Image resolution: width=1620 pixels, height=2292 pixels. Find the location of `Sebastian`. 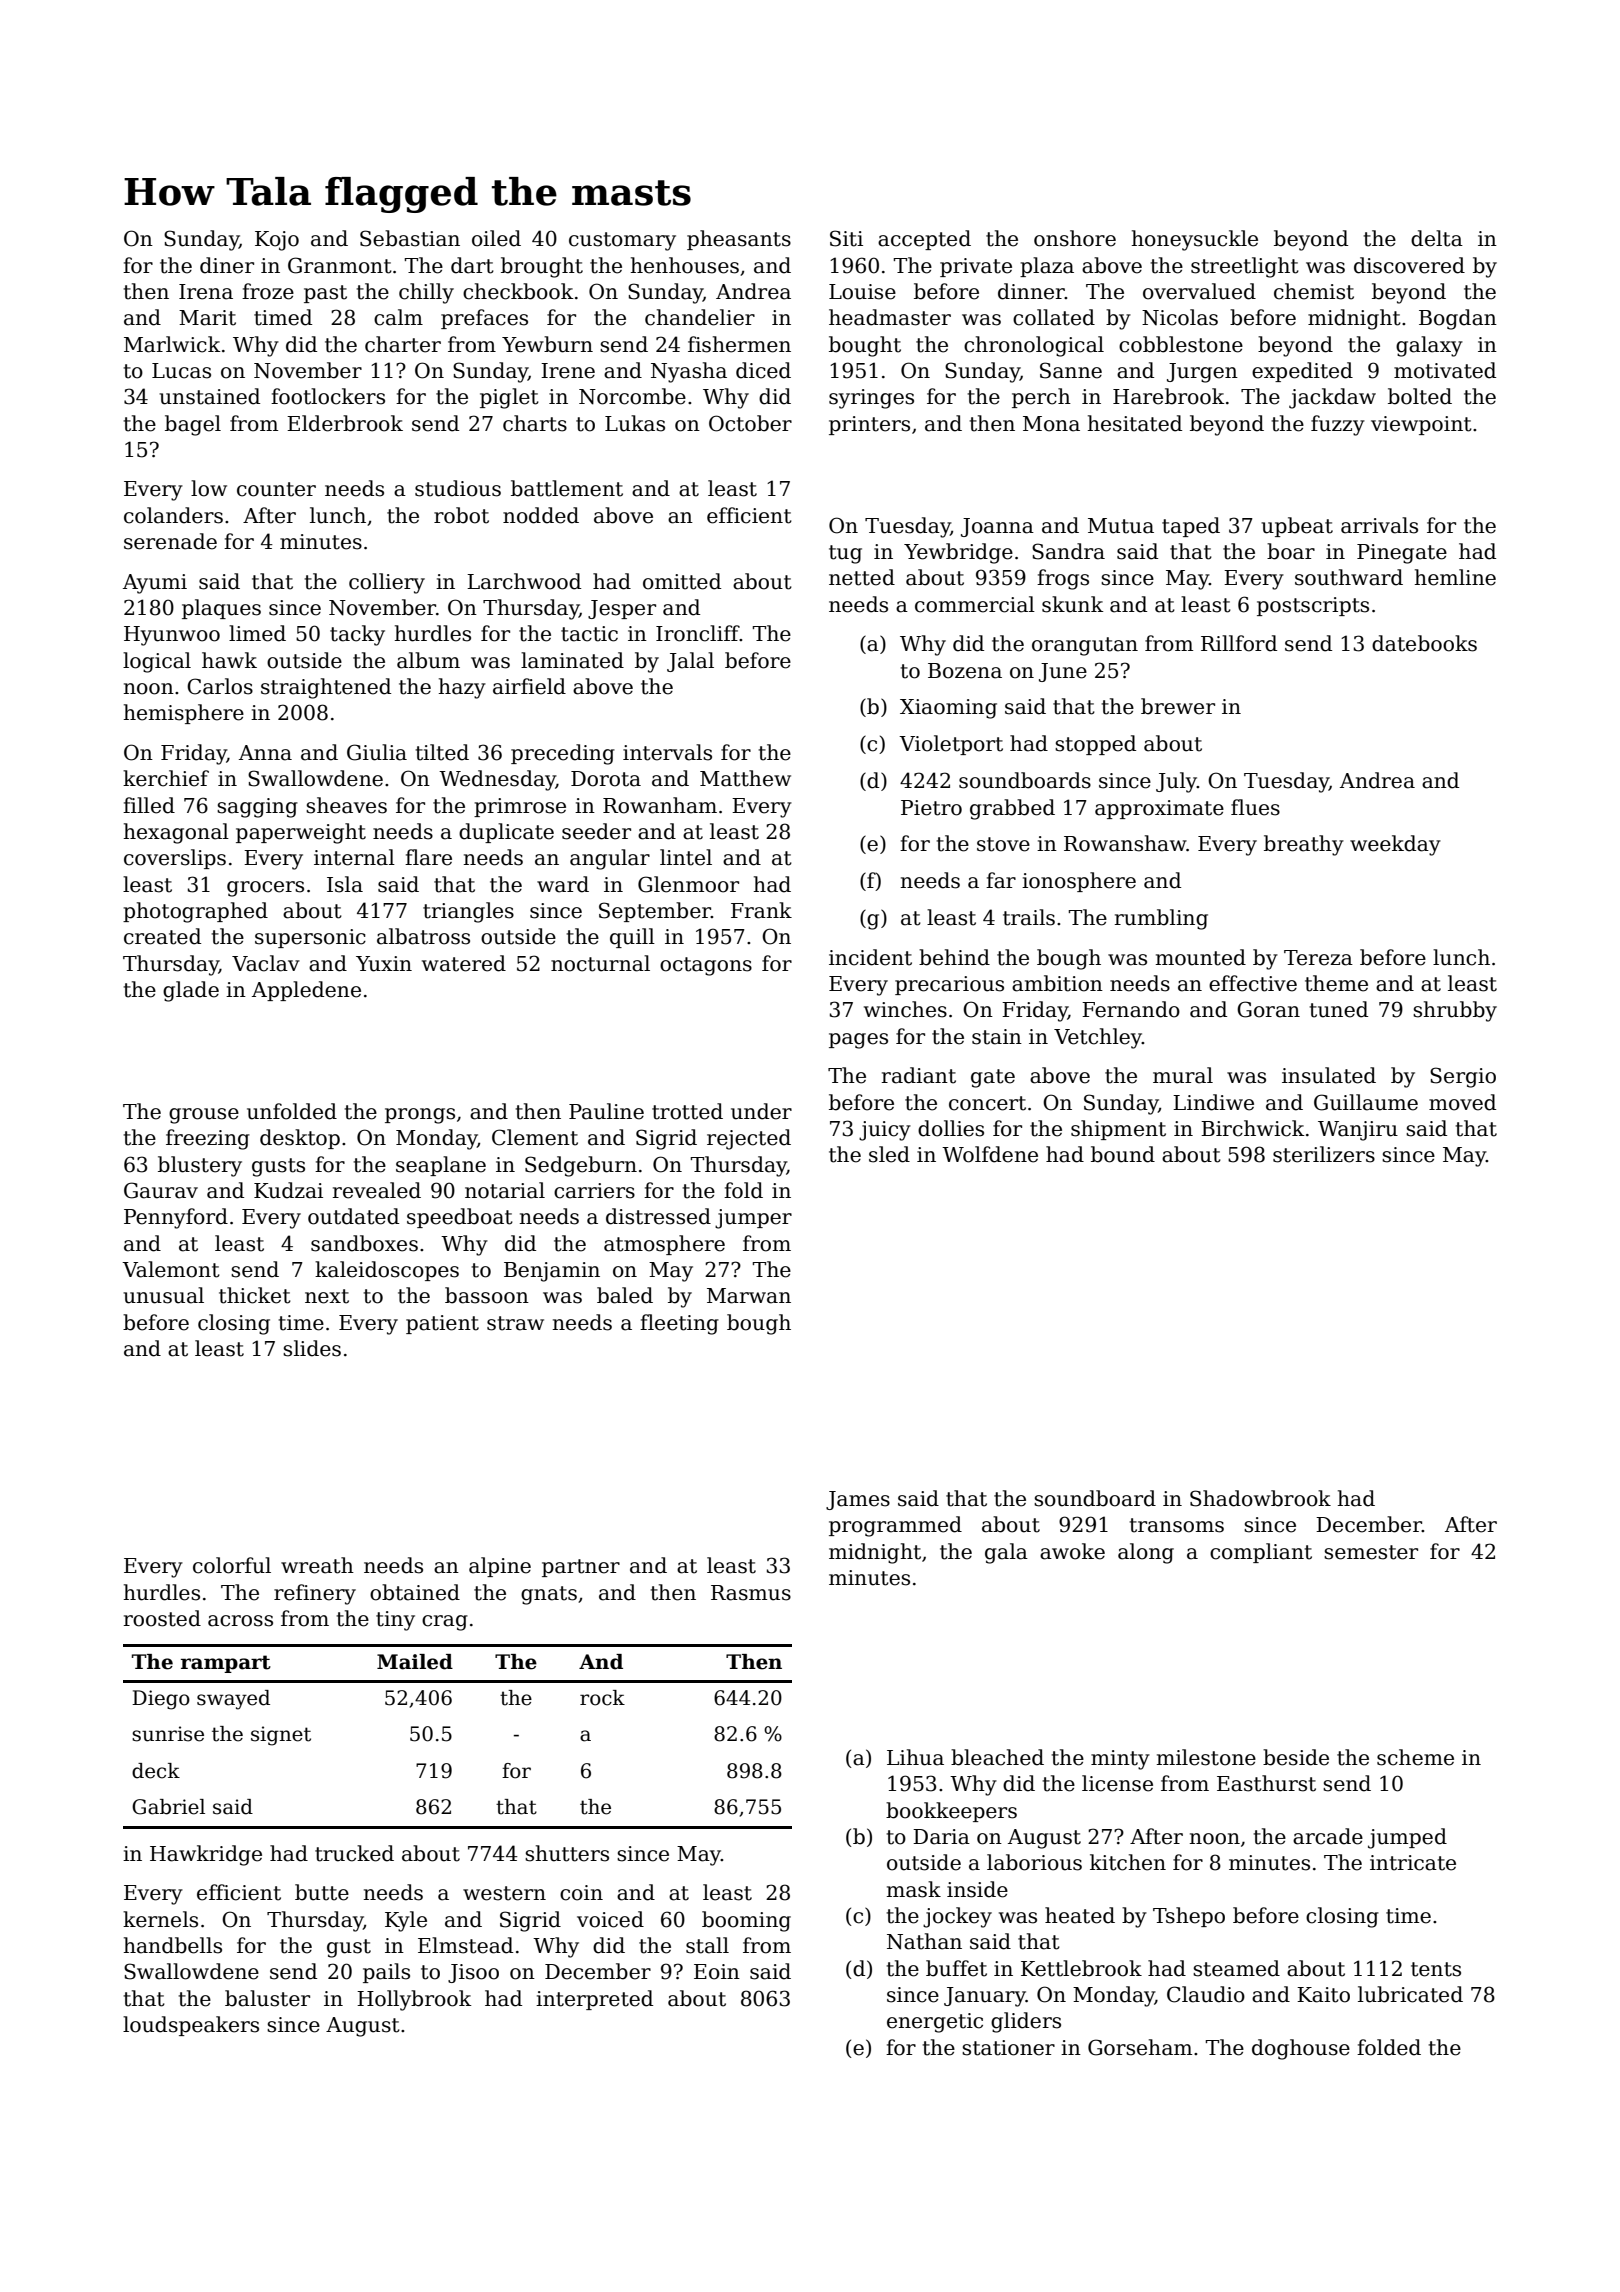

Sebastian is located at coordinates (410, 238).
